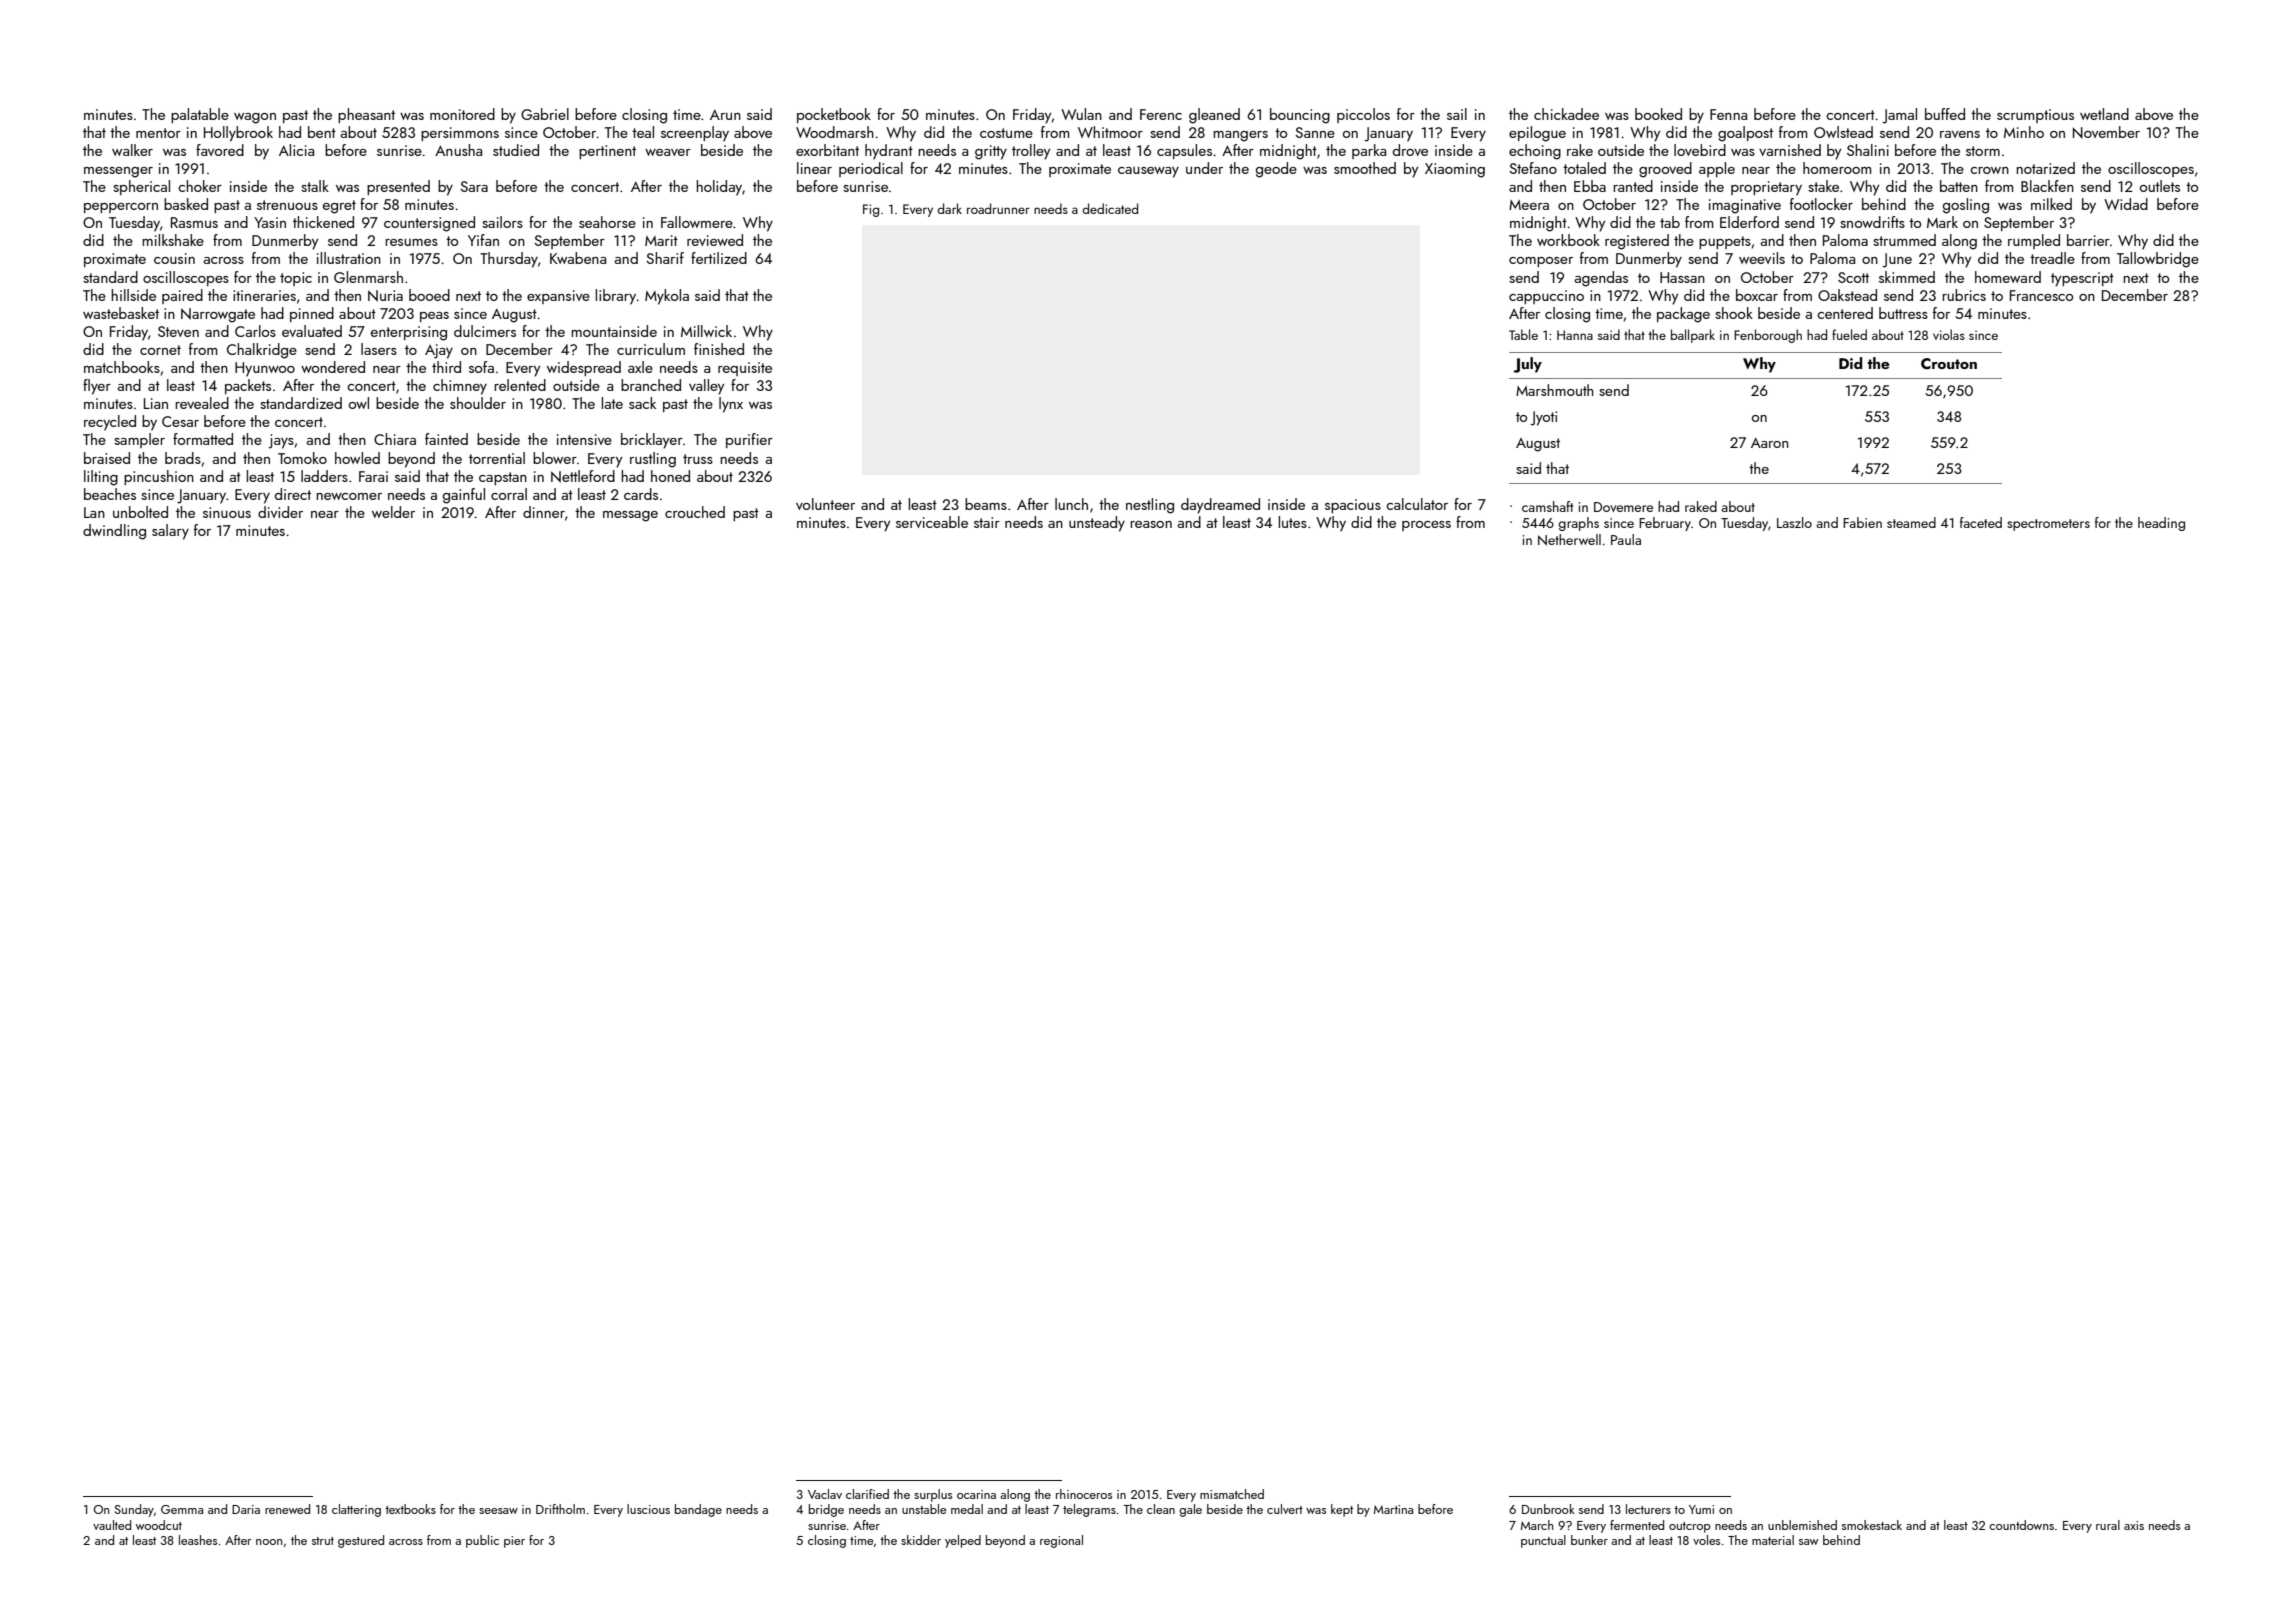  What do you see at coordinates (361, 1541) in the screenshot?
I see `gestured` at bounding box center [361, 1541].
